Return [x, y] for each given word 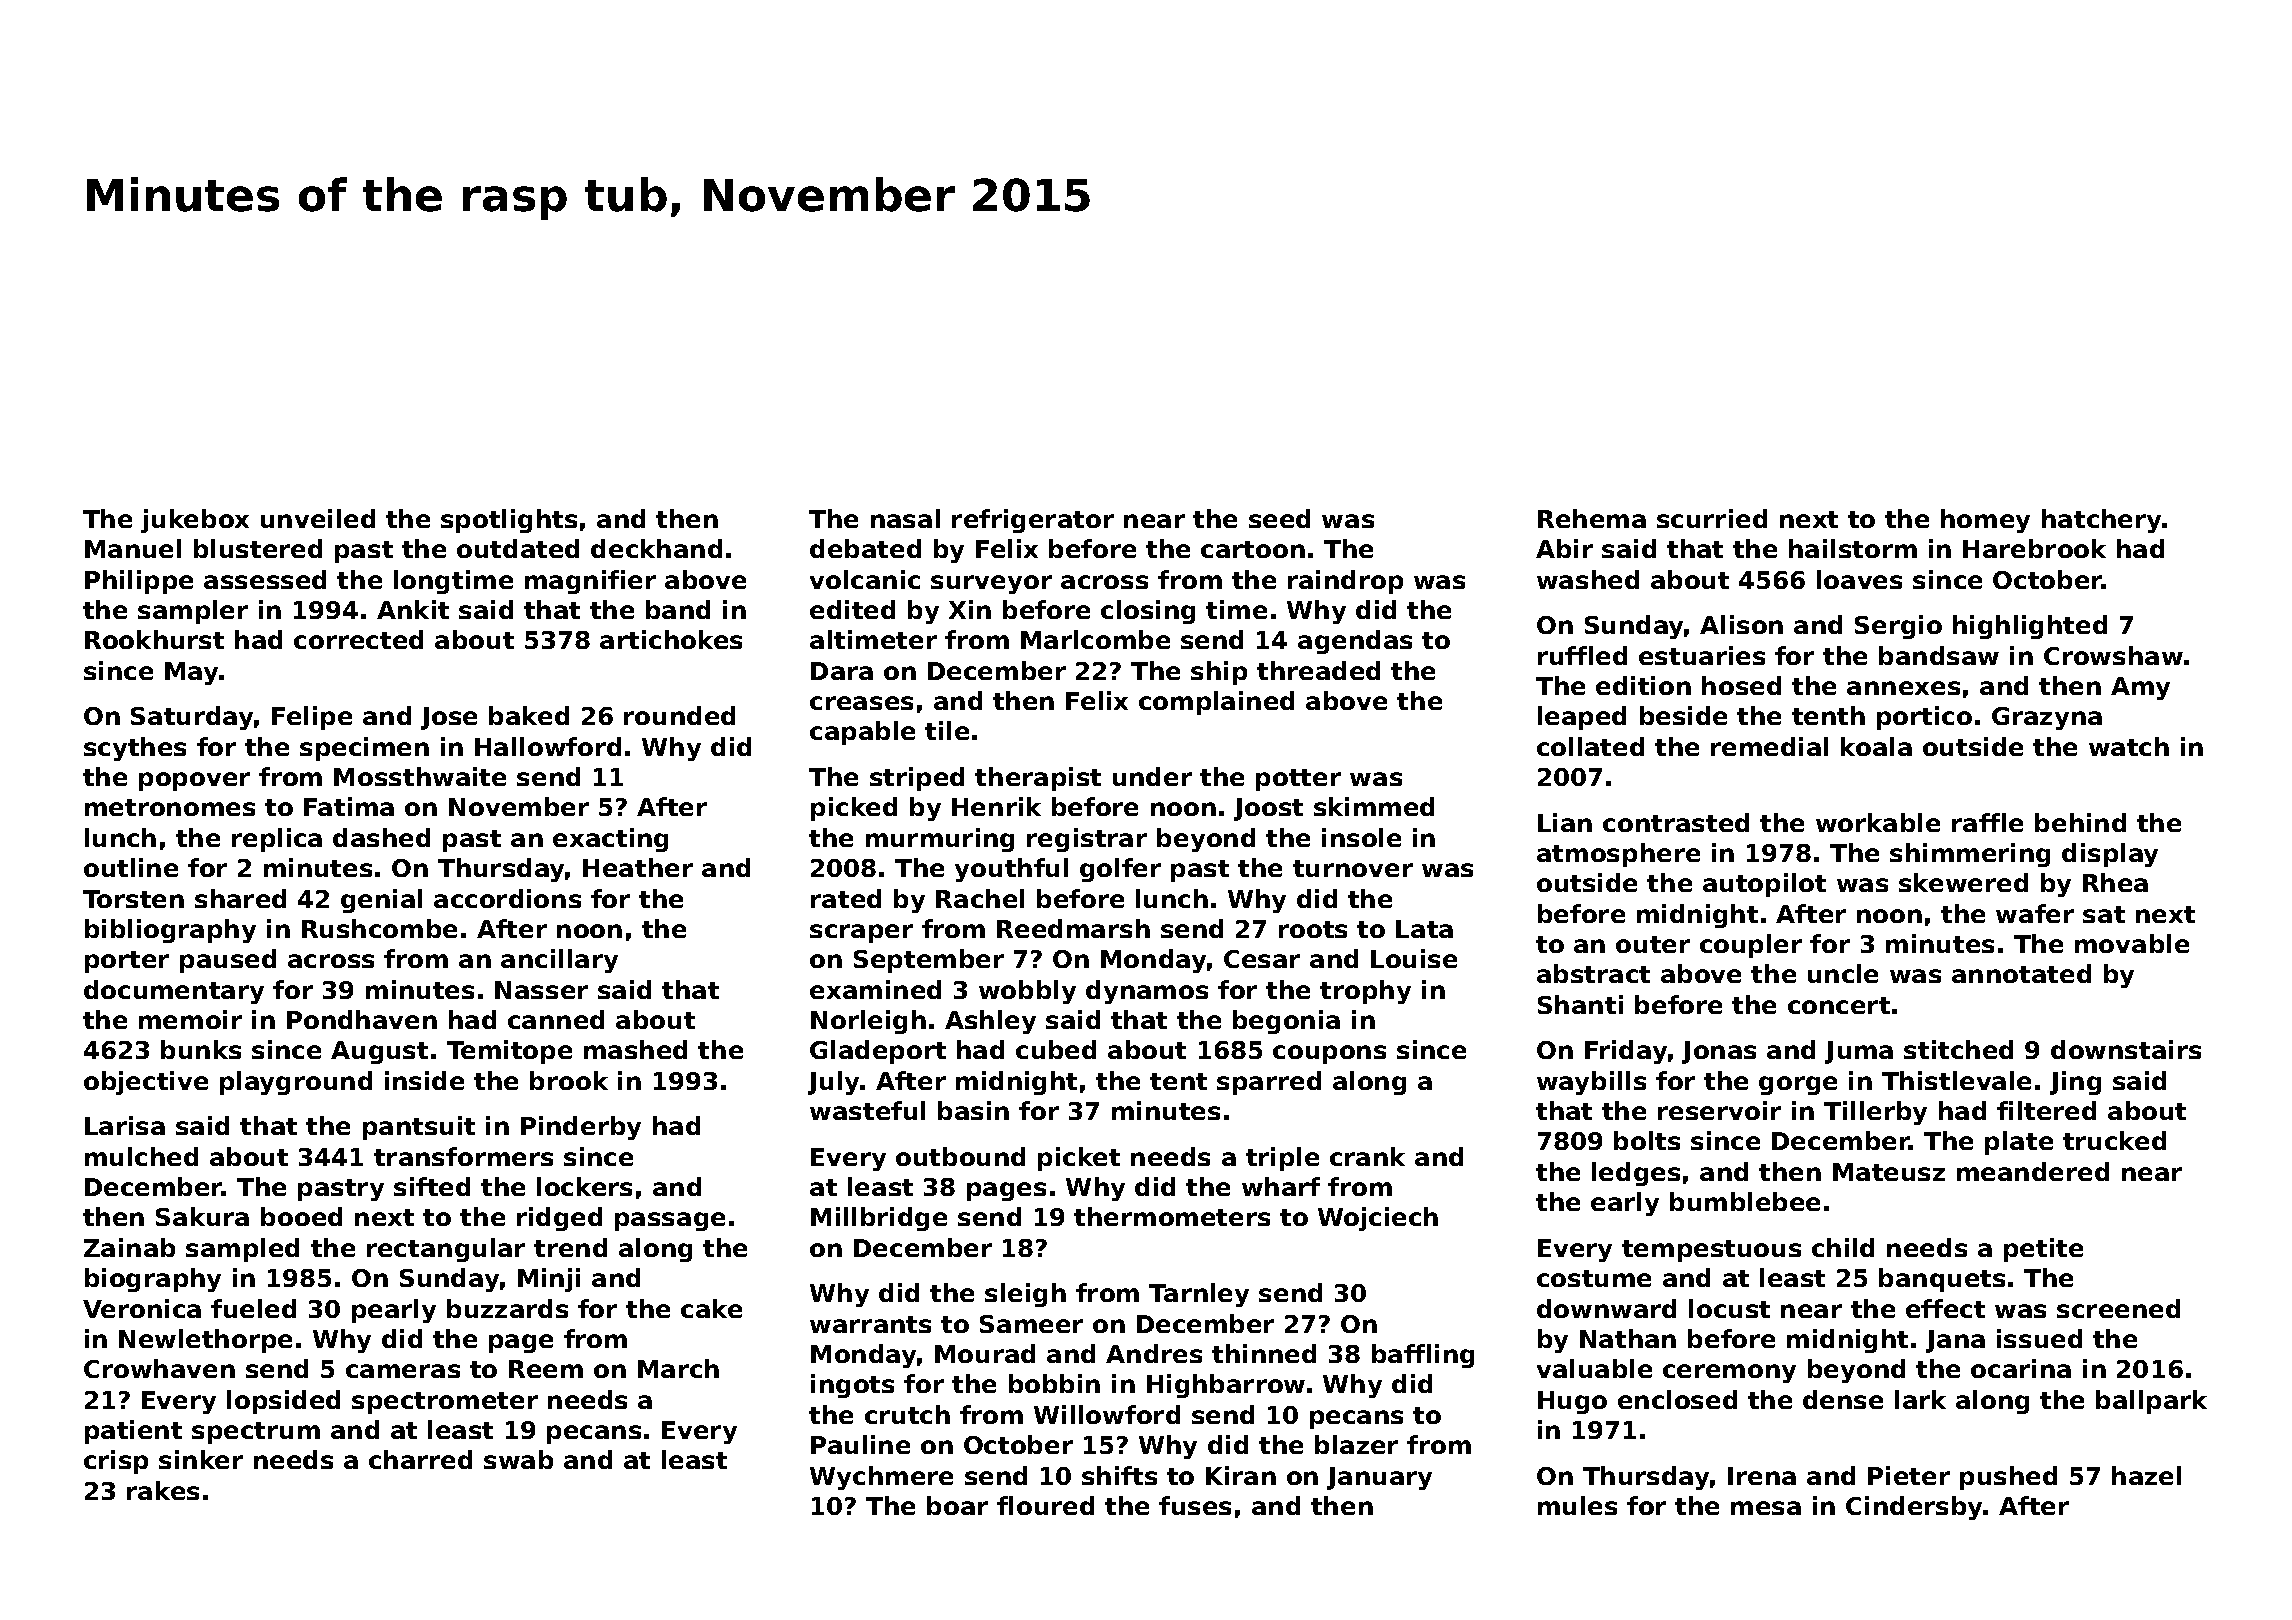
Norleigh [868, 1022]
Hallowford [548, 746]
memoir [190, 1019]
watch [2129, 746]
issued [2039, 1338]
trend [570, 1247]
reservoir [1719, 1110]
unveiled [318, 518]
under [1152, 776]
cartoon [1253, 549]
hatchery [2102, 521]
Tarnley [1199, 1295]
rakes [163, 1490]
